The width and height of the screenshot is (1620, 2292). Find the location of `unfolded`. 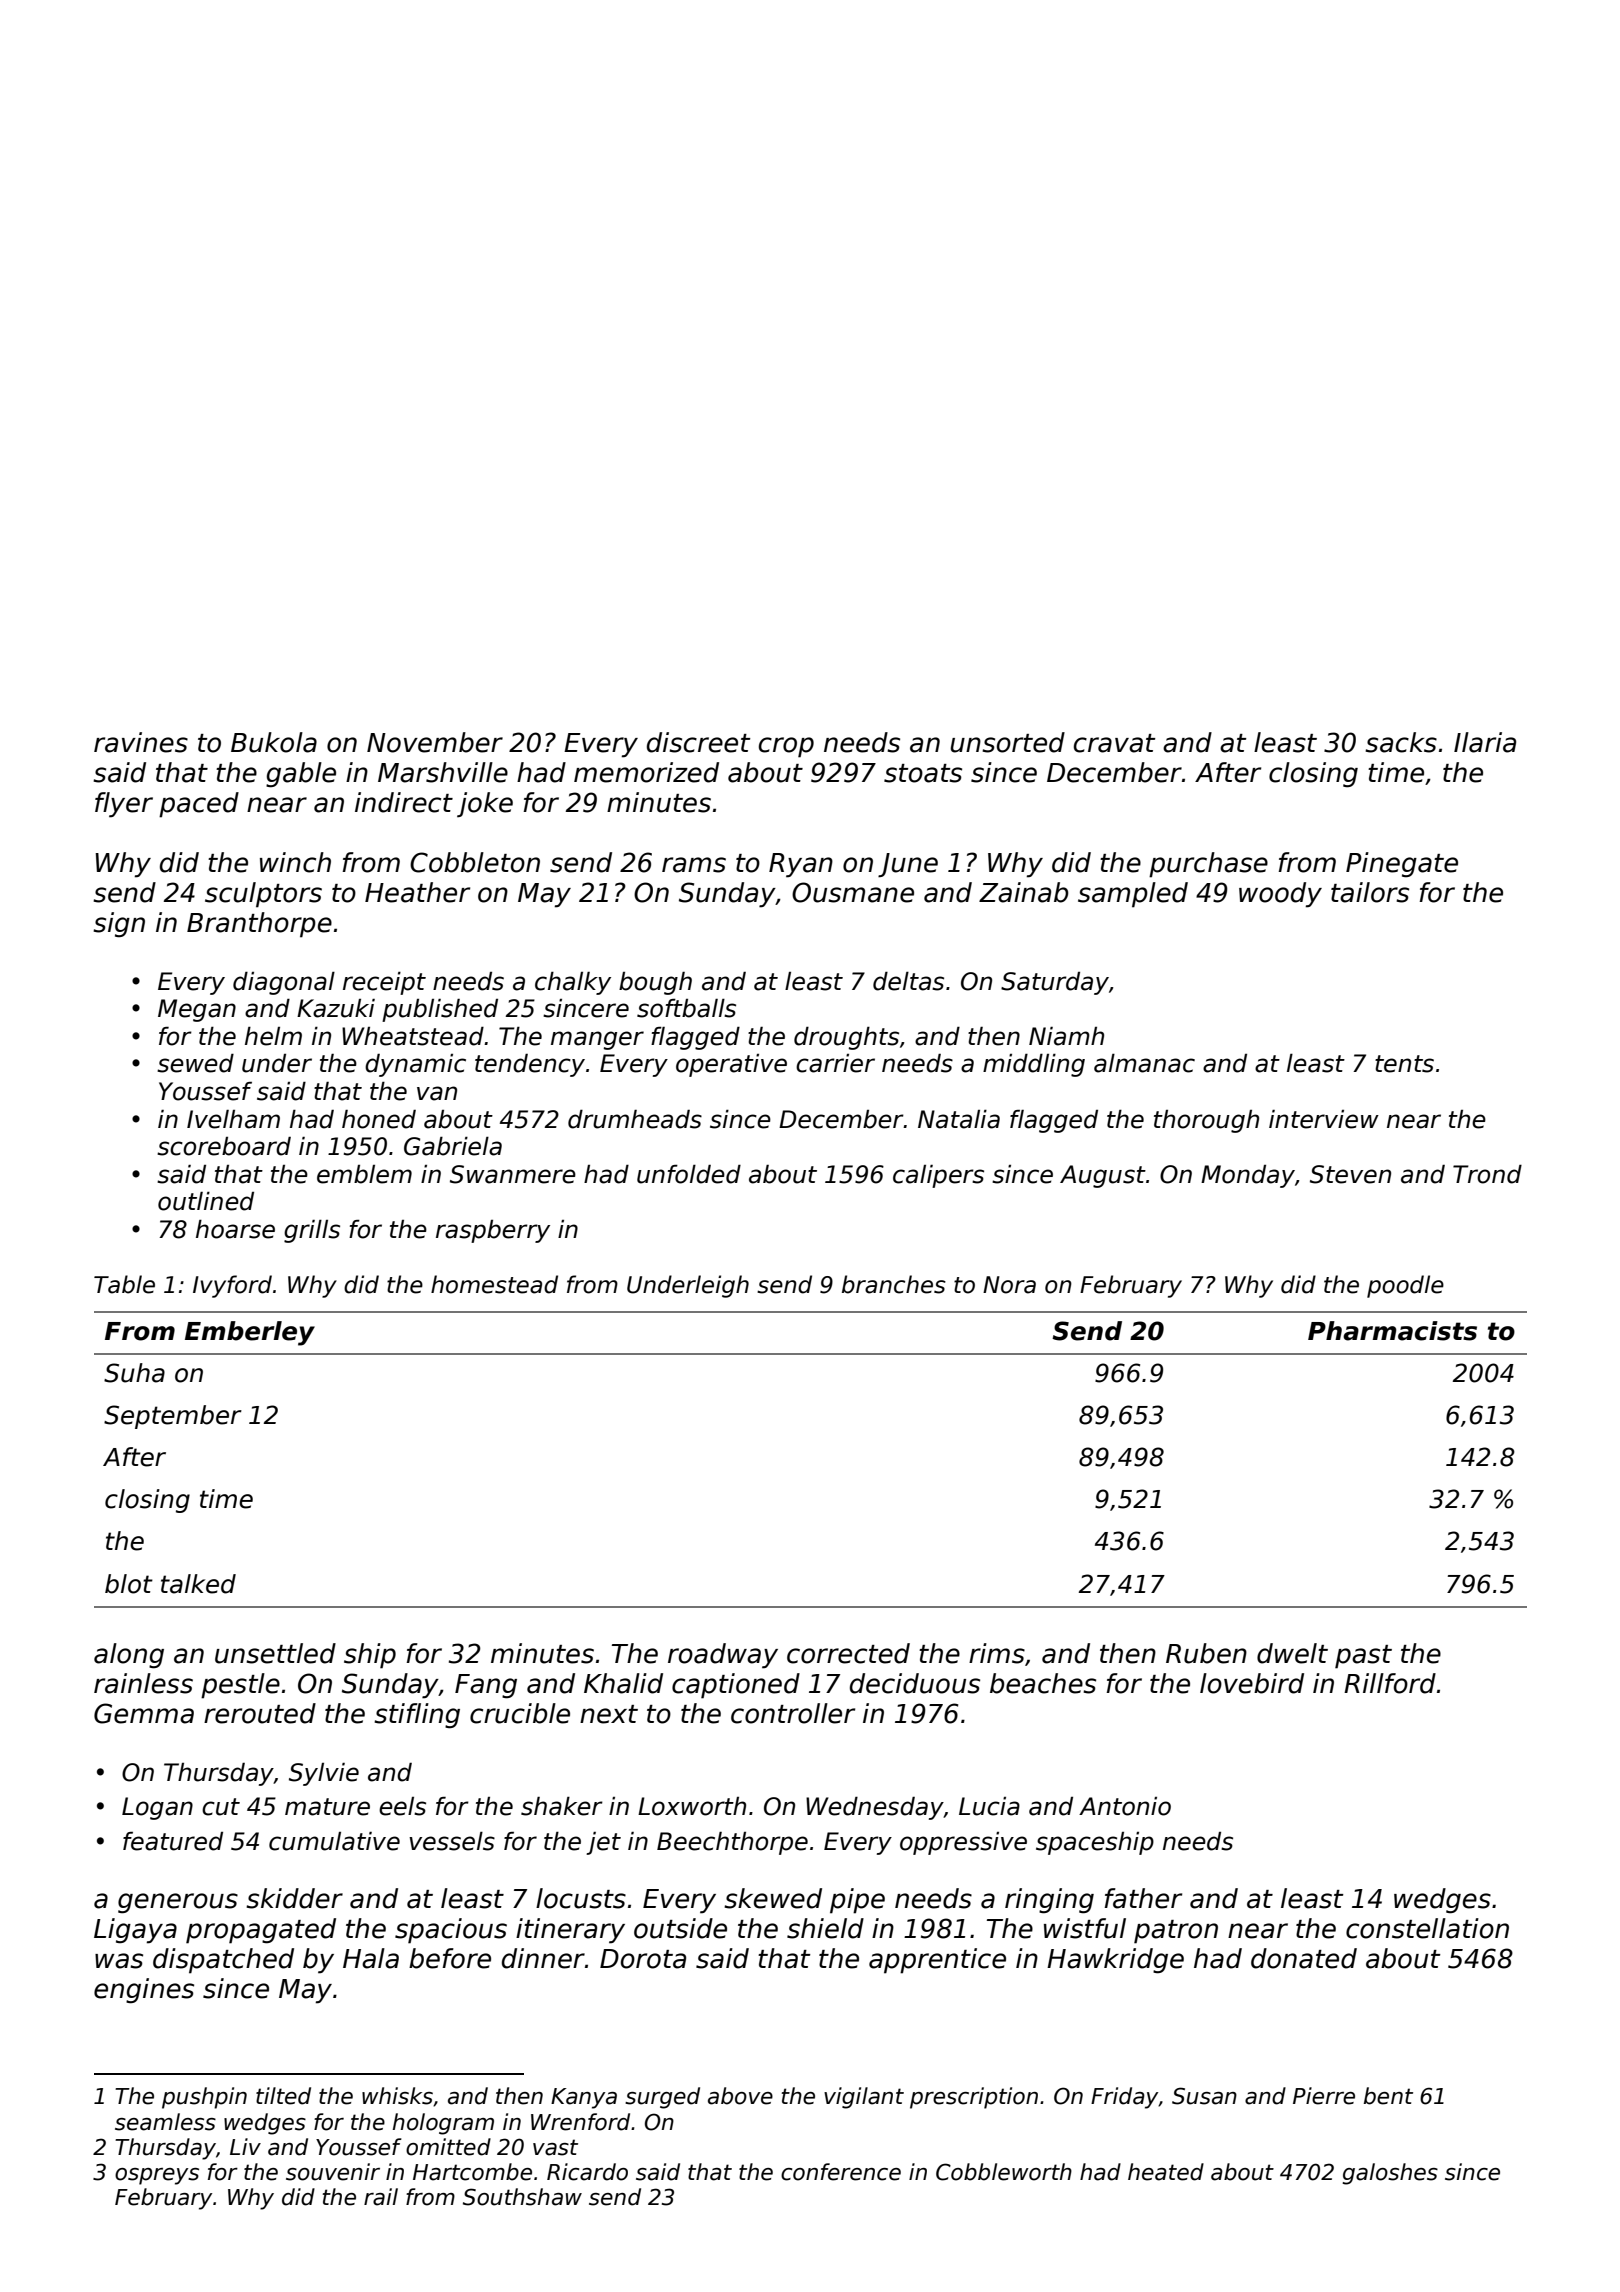

unfolded is located at coordinates (689, 1174).
